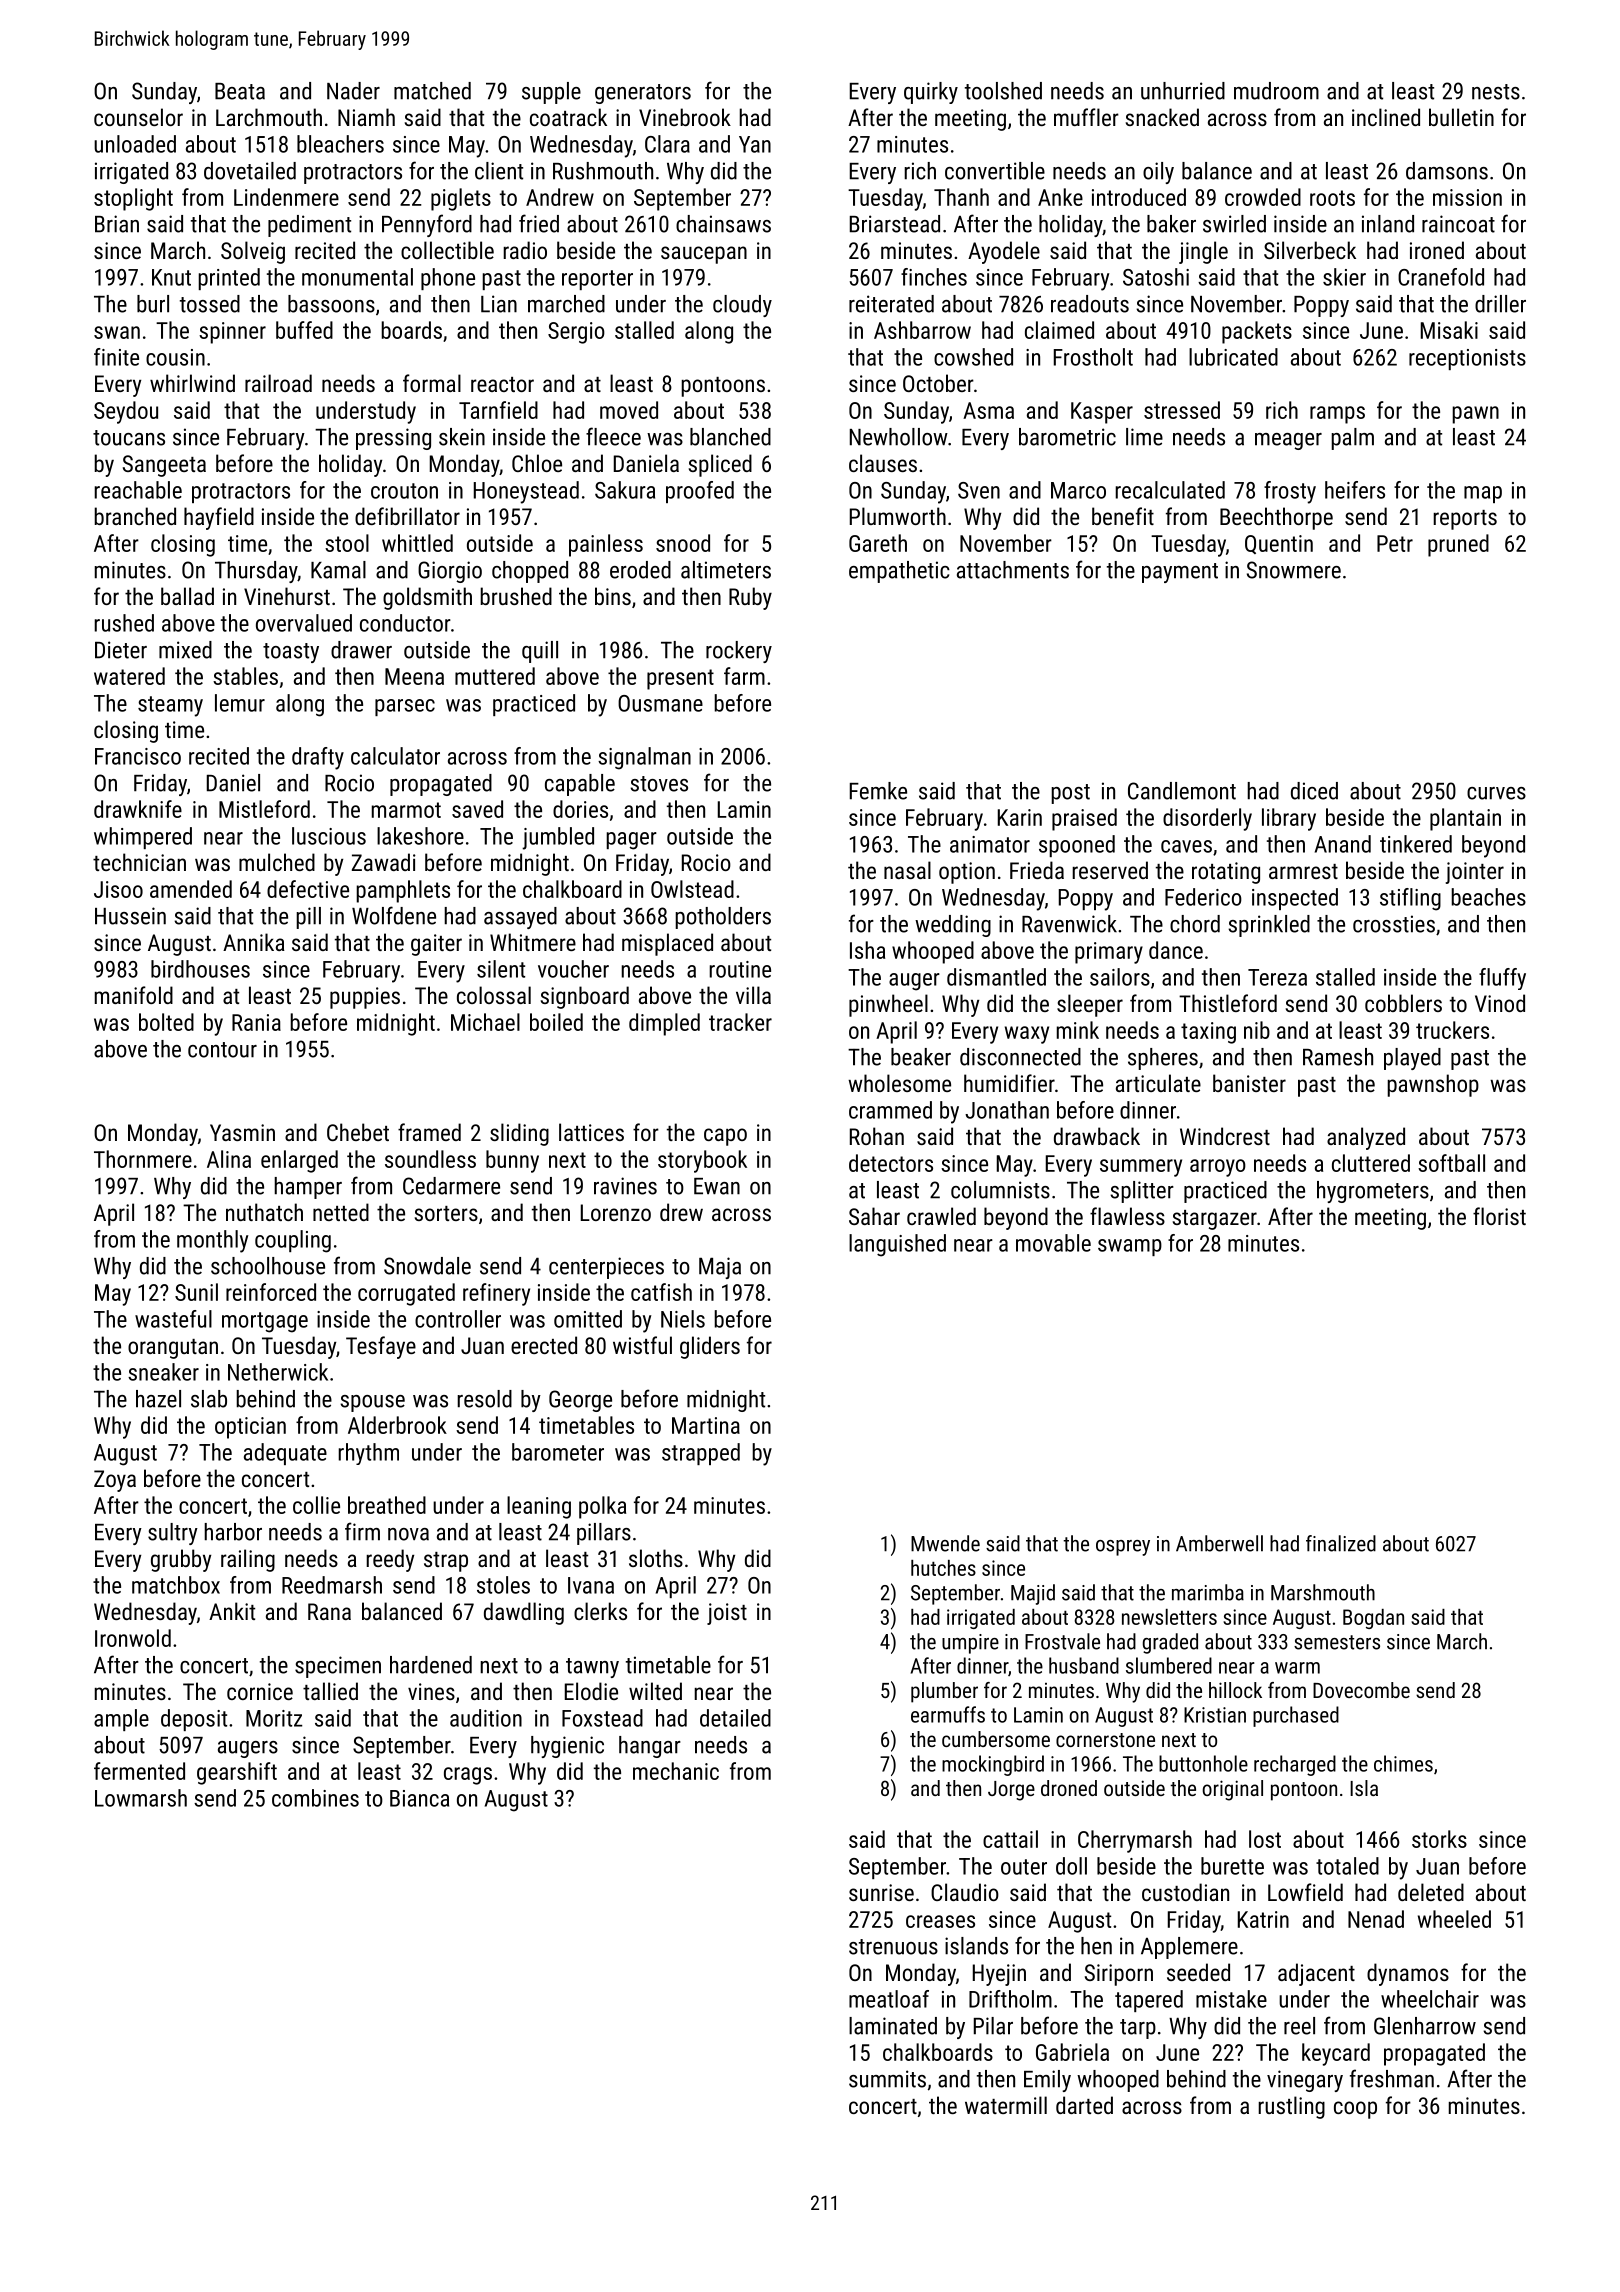 Image resolution: width=1620 pixels, height=2292 pixels. I want to click on rustling, so click(1291, 2107).
